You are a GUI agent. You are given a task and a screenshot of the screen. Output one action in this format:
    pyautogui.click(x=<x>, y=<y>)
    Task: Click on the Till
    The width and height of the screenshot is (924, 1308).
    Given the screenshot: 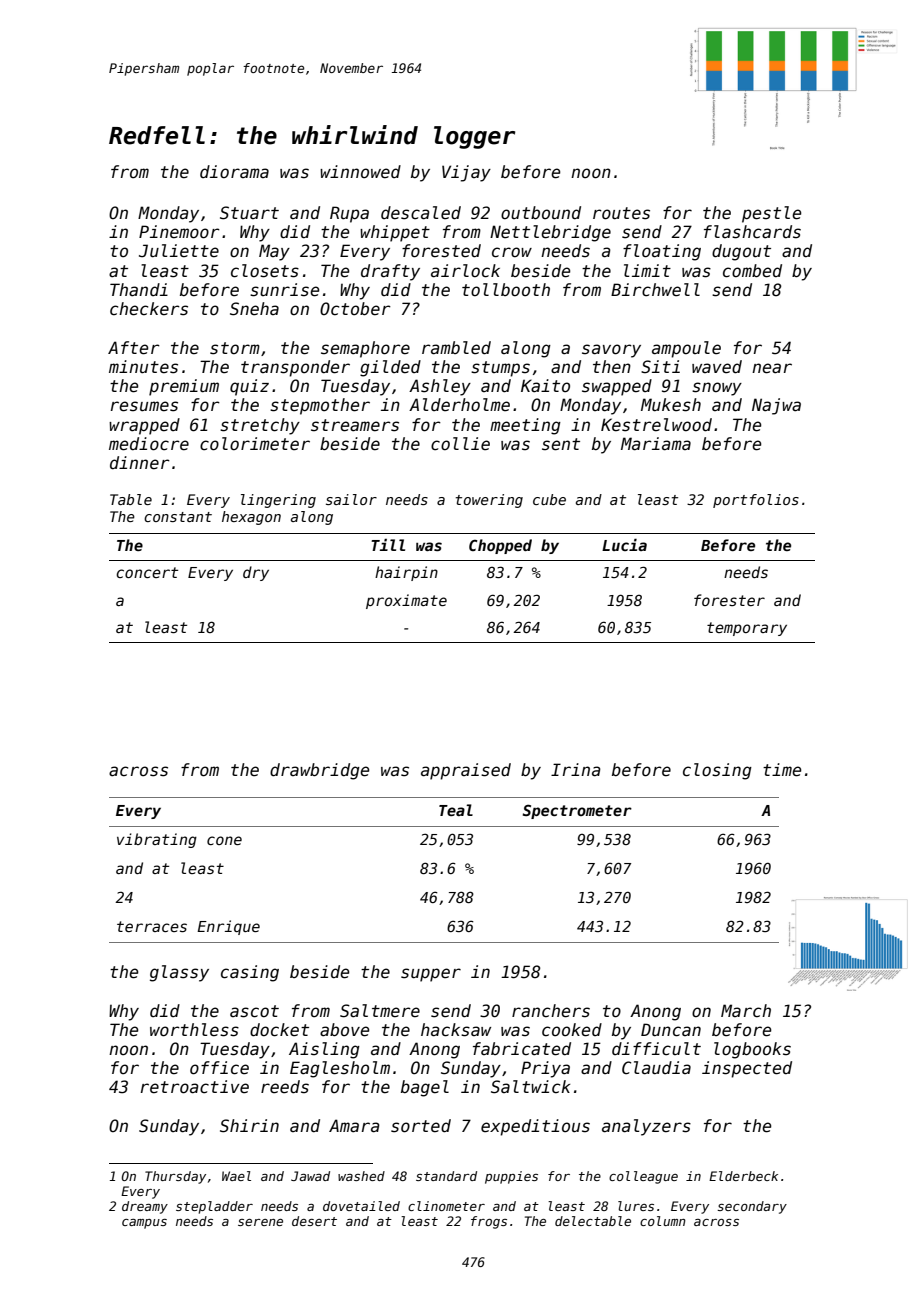 What is the action you would take?
    pyautogui.click(x=388, y=545)
